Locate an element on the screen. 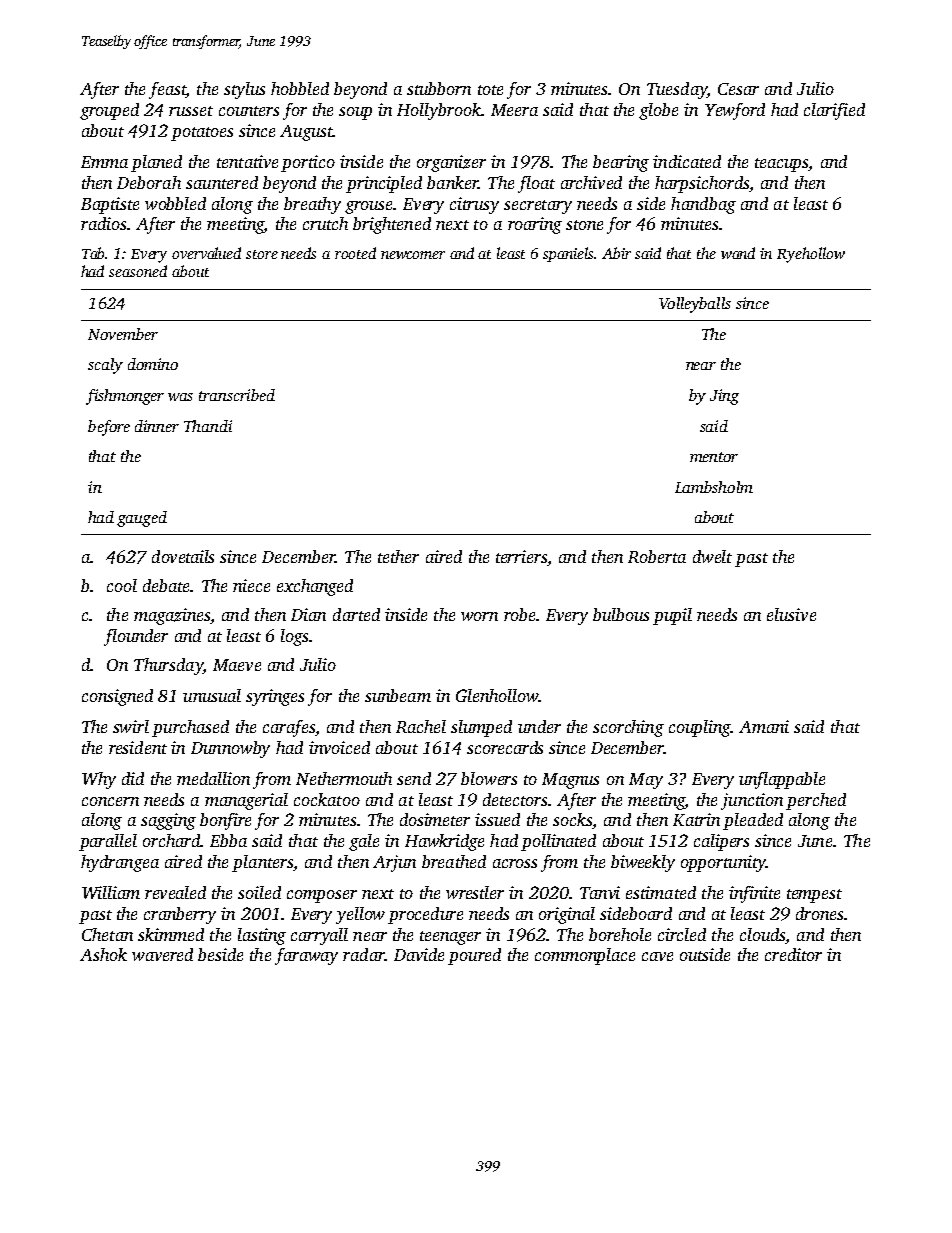 The width and height of the screenshot is (952, 1233). clarified is located at coordinates (834, 111).
